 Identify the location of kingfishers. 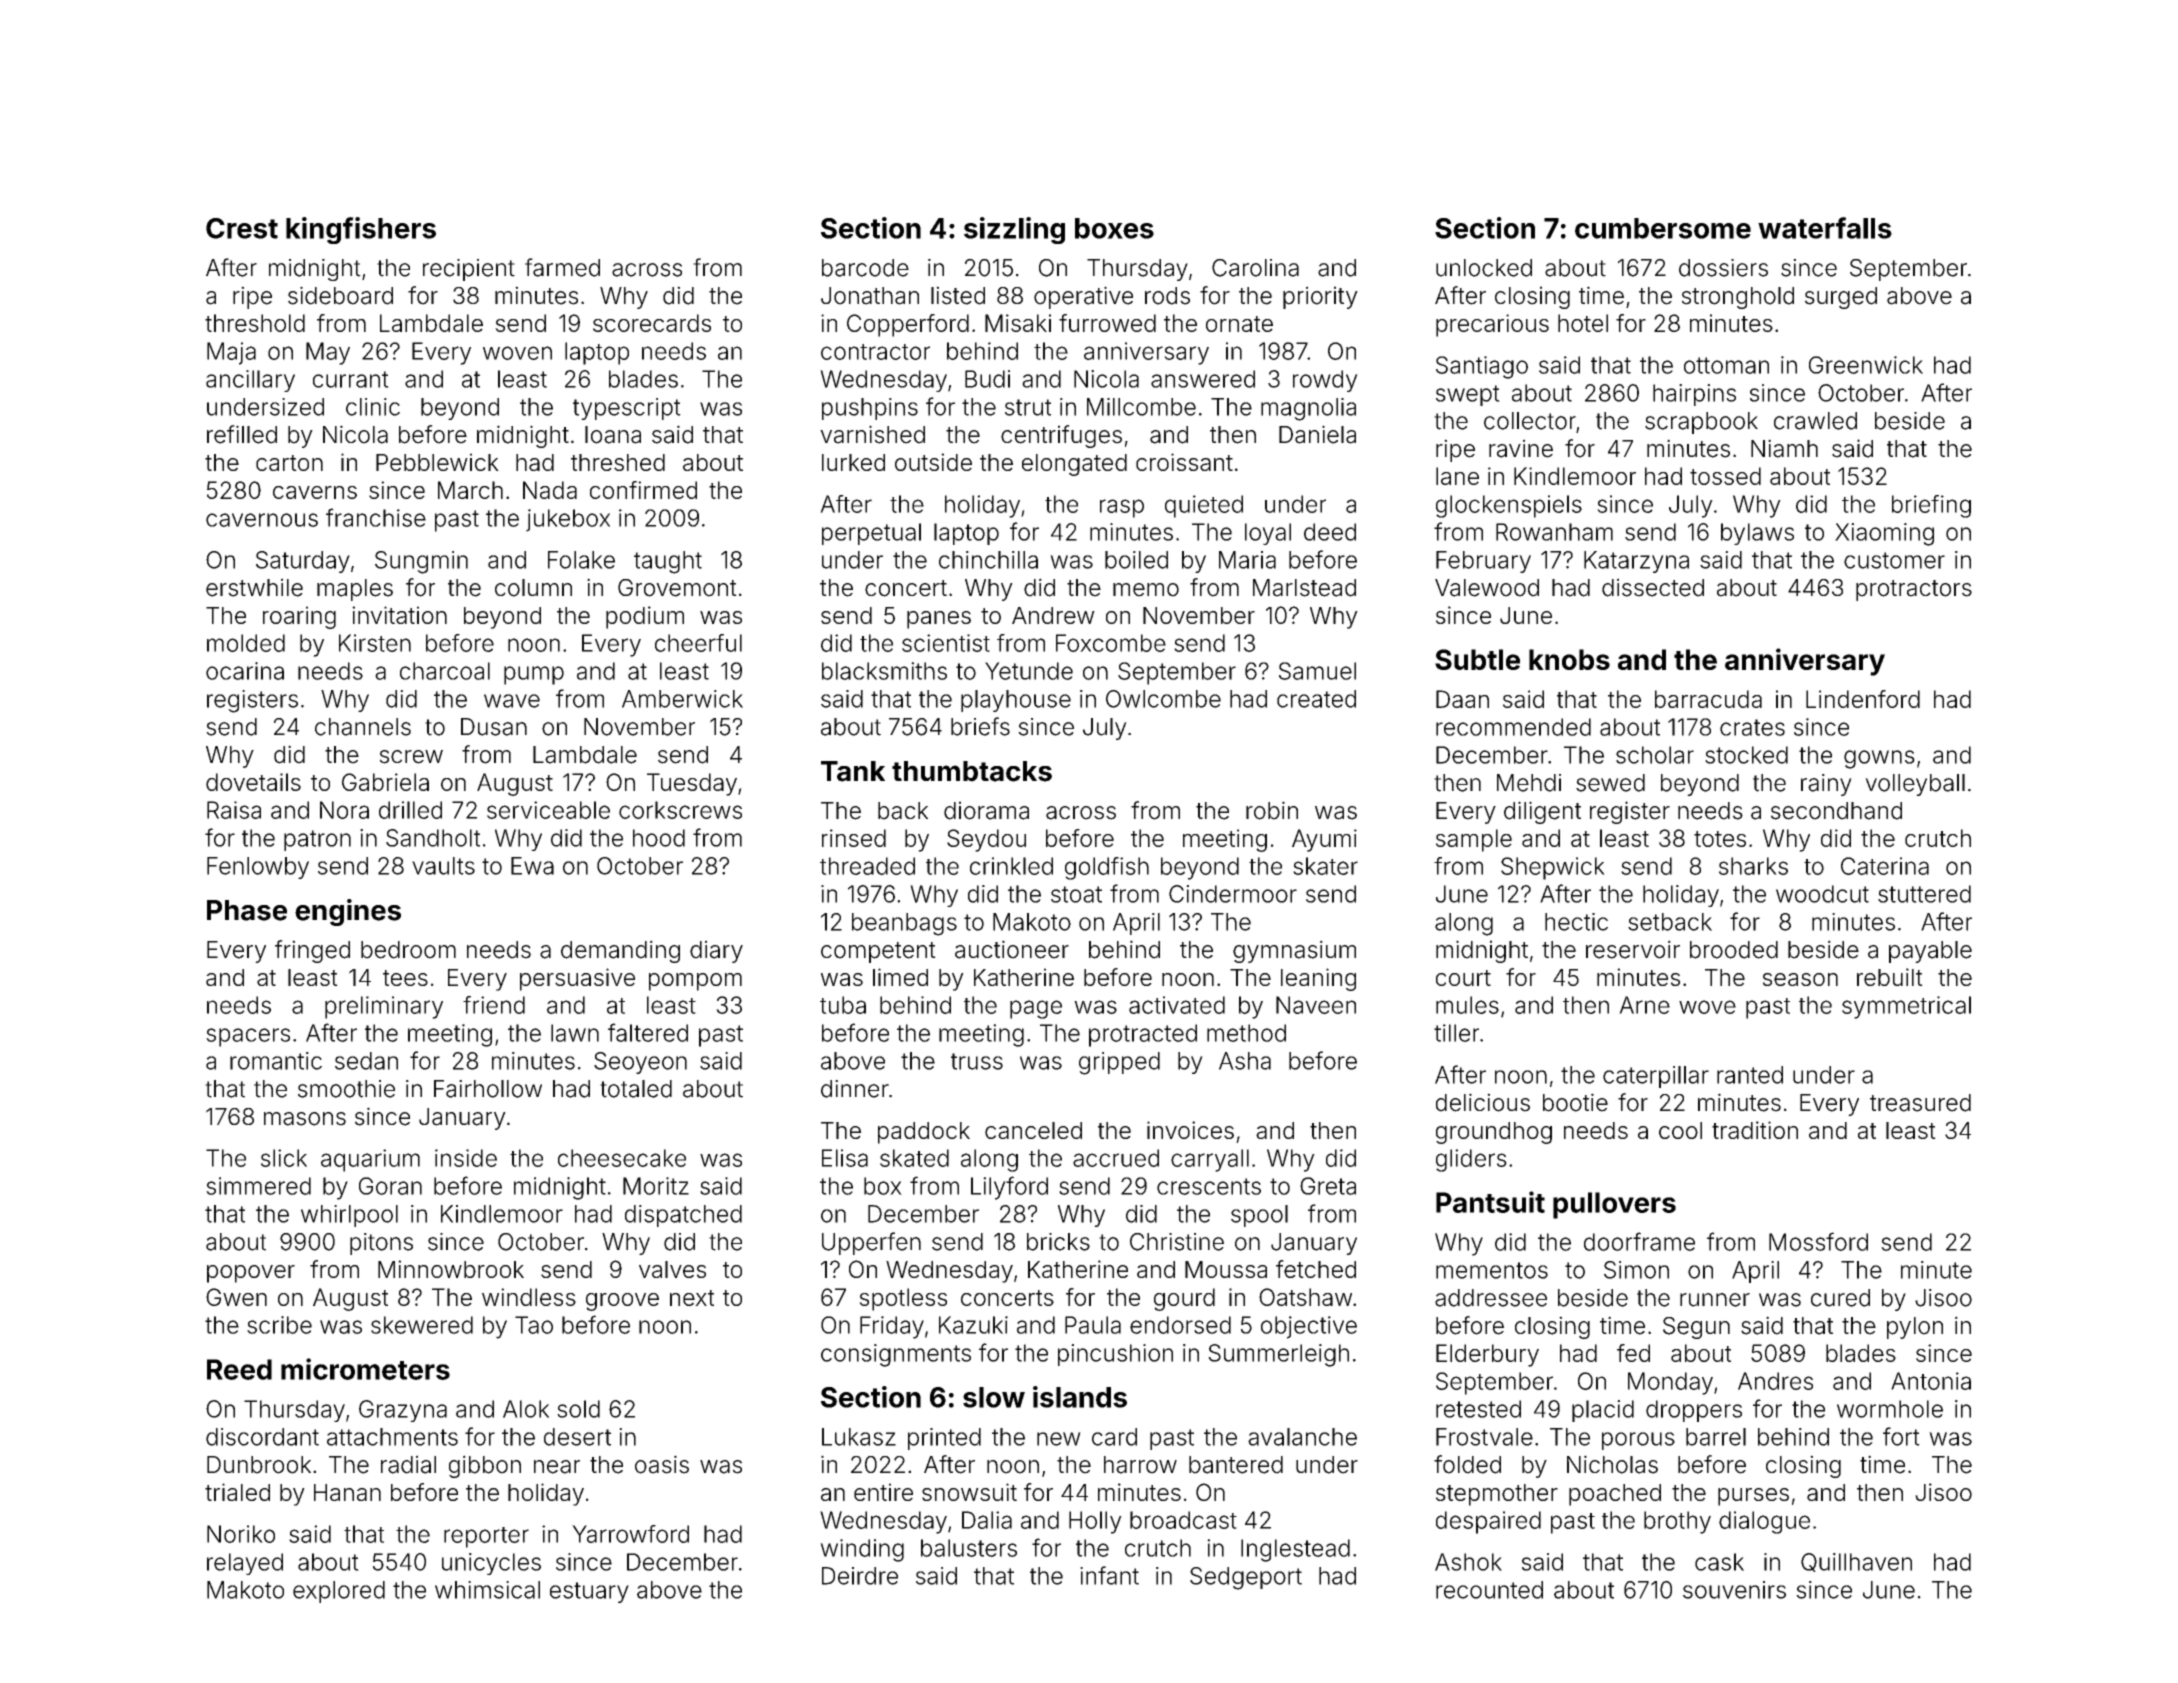
(361, 230).
